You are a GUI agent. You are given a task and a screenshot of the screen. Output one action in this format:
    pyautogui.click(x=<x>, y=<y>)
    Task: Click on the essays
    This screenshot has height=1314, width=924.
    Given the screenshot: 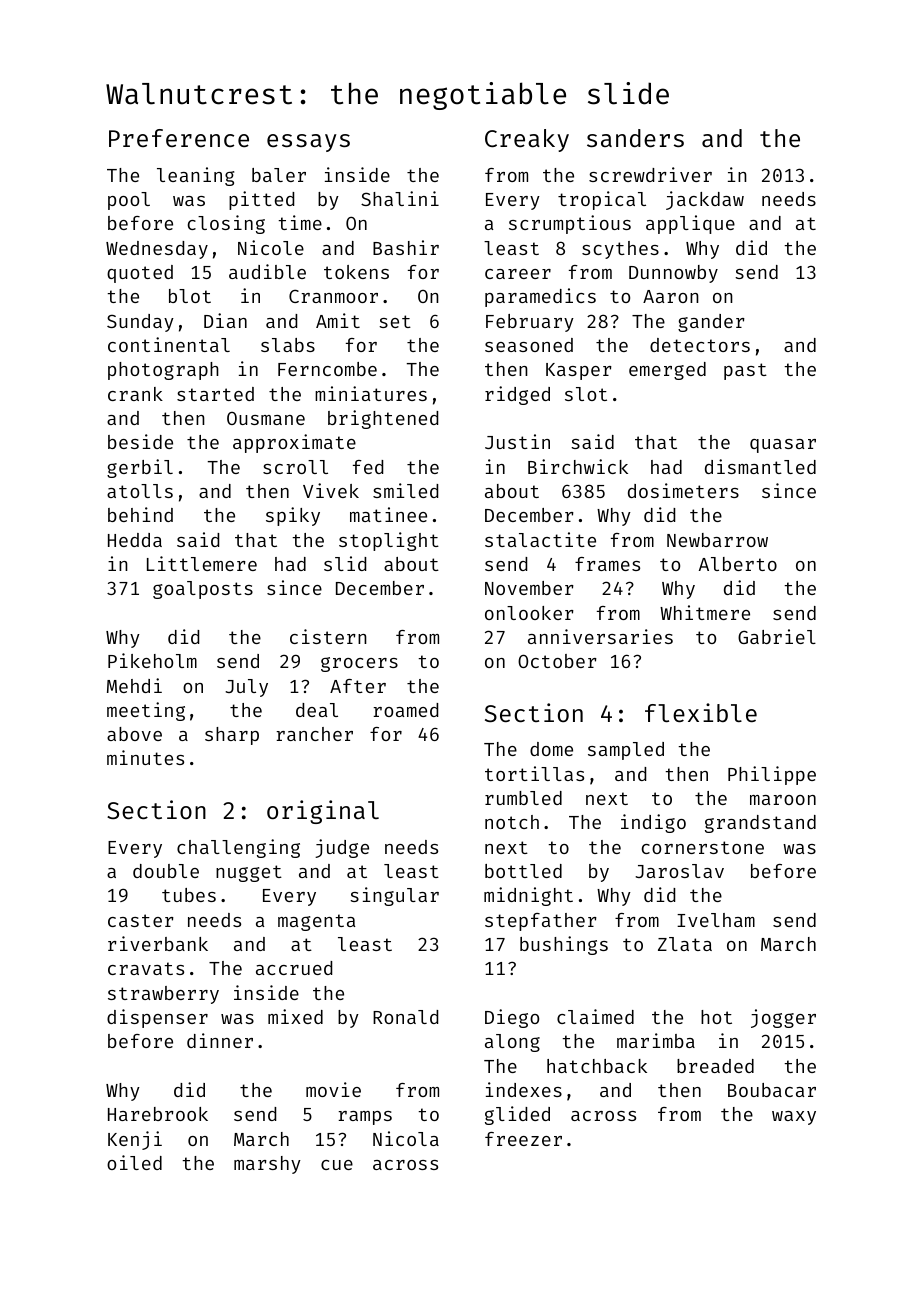 What is the action you would take?
    pyautogui.click(x=308, y=143)
